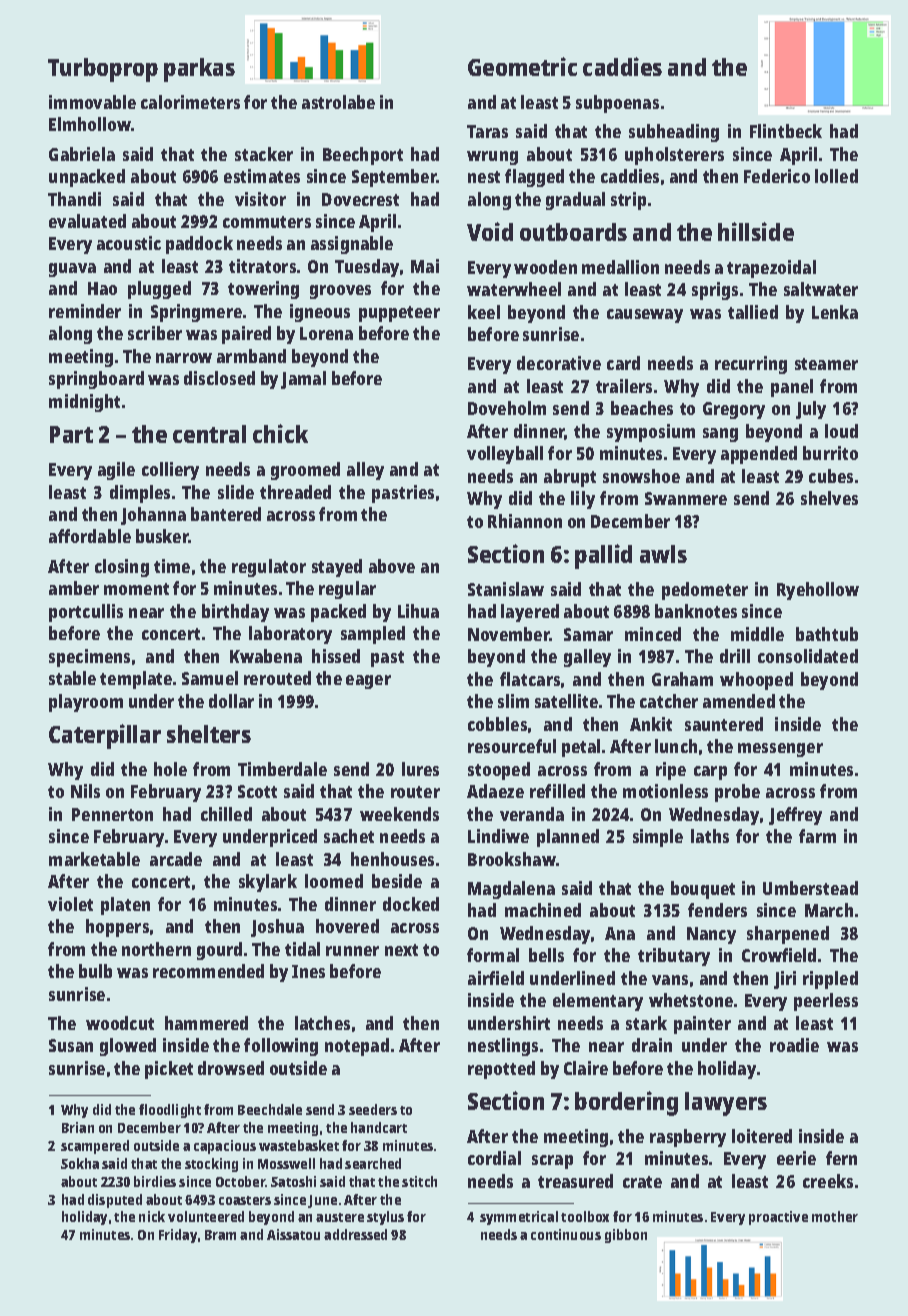  Describe the element at coordinates (786, 131) in the screenshot. I see `Flintbeck` at that location.
